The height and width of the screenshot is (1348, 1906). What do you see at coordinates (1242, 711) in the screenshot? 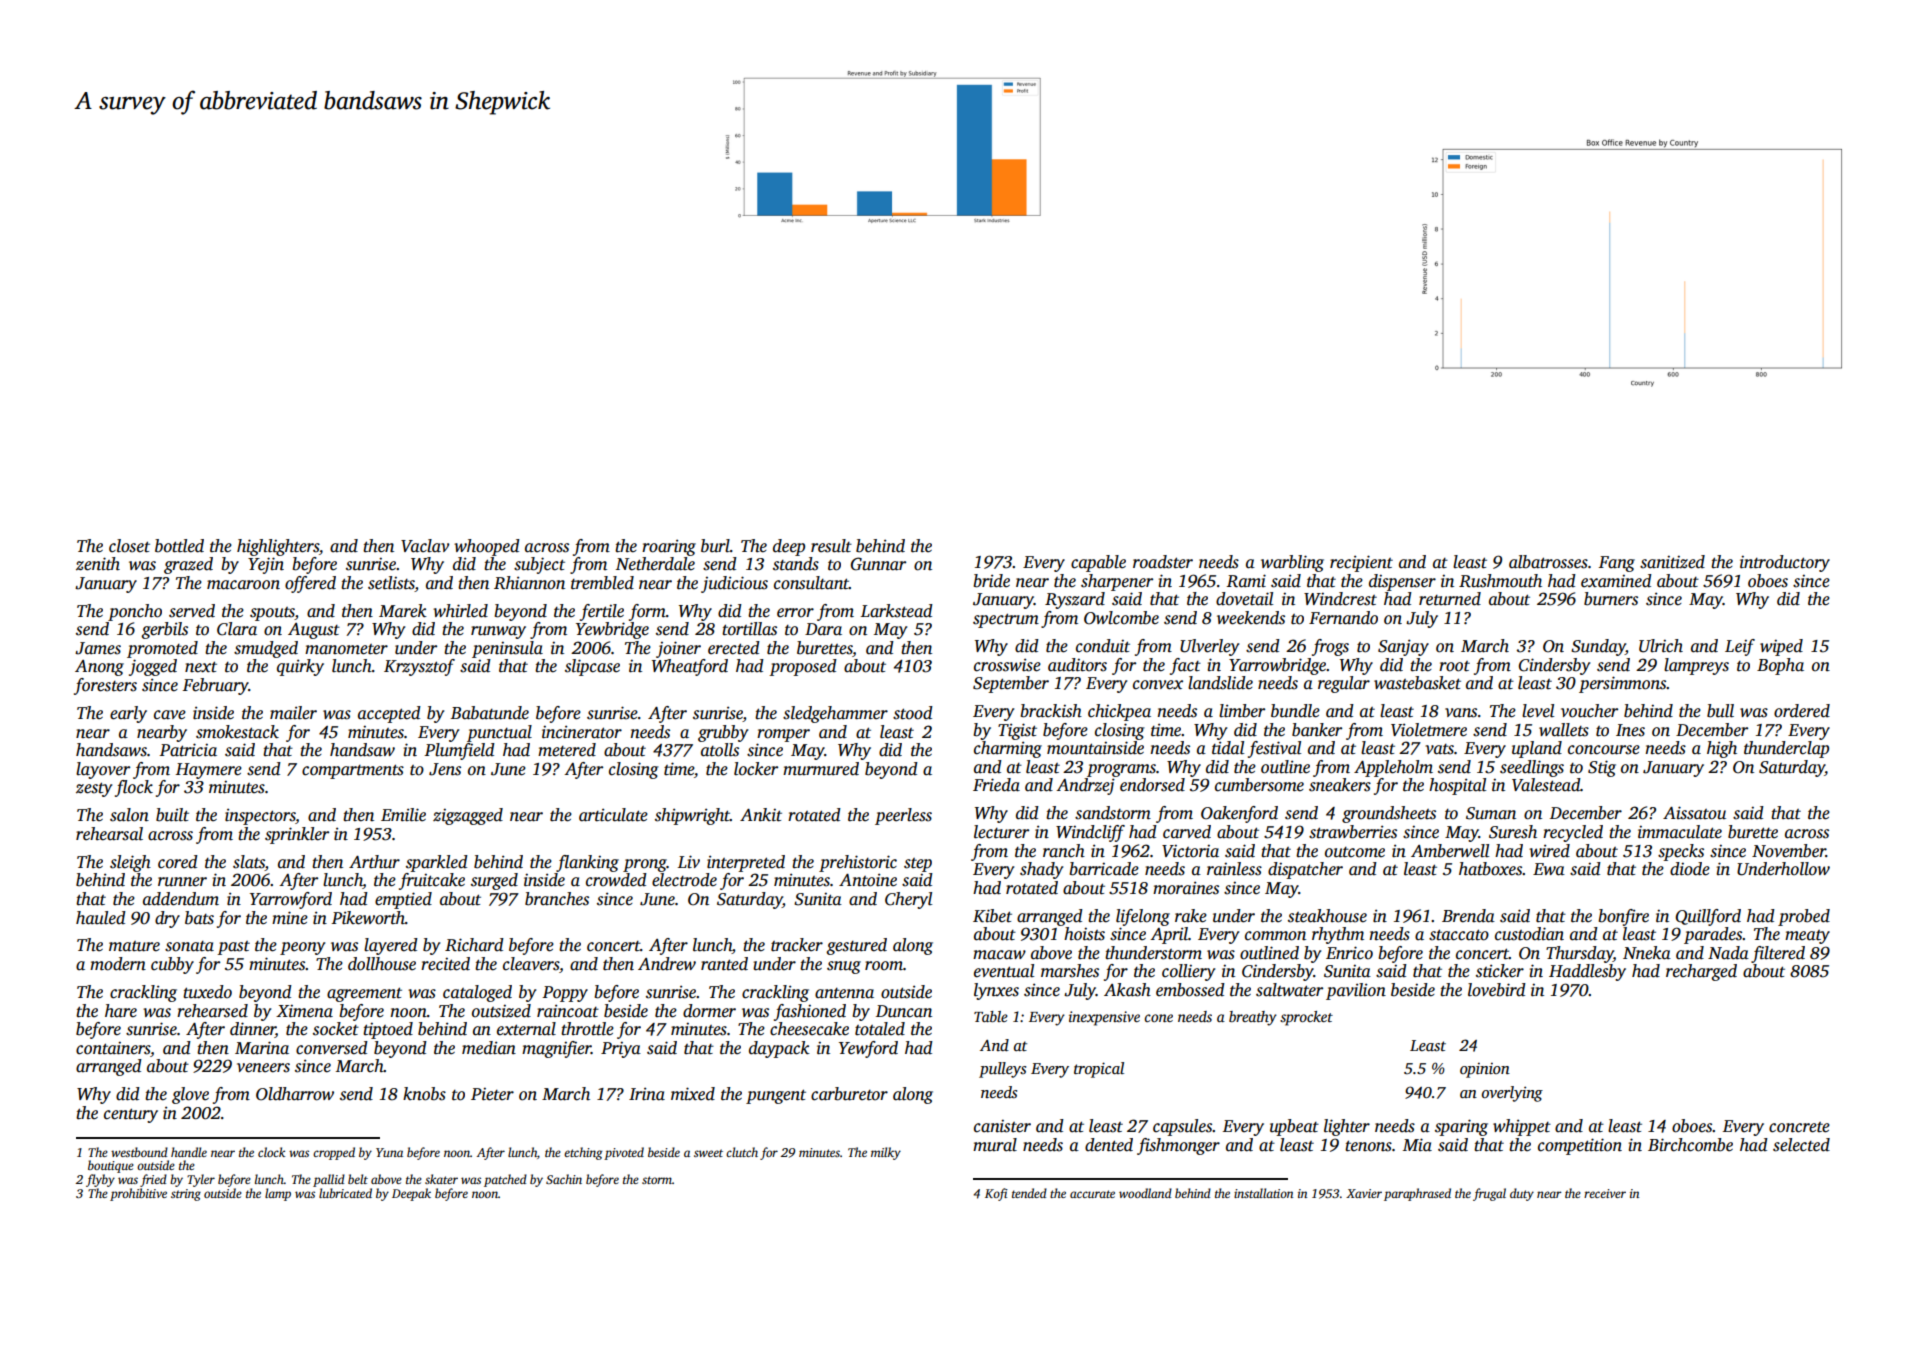
I see `limber` at bounding box center [1242, 711].
